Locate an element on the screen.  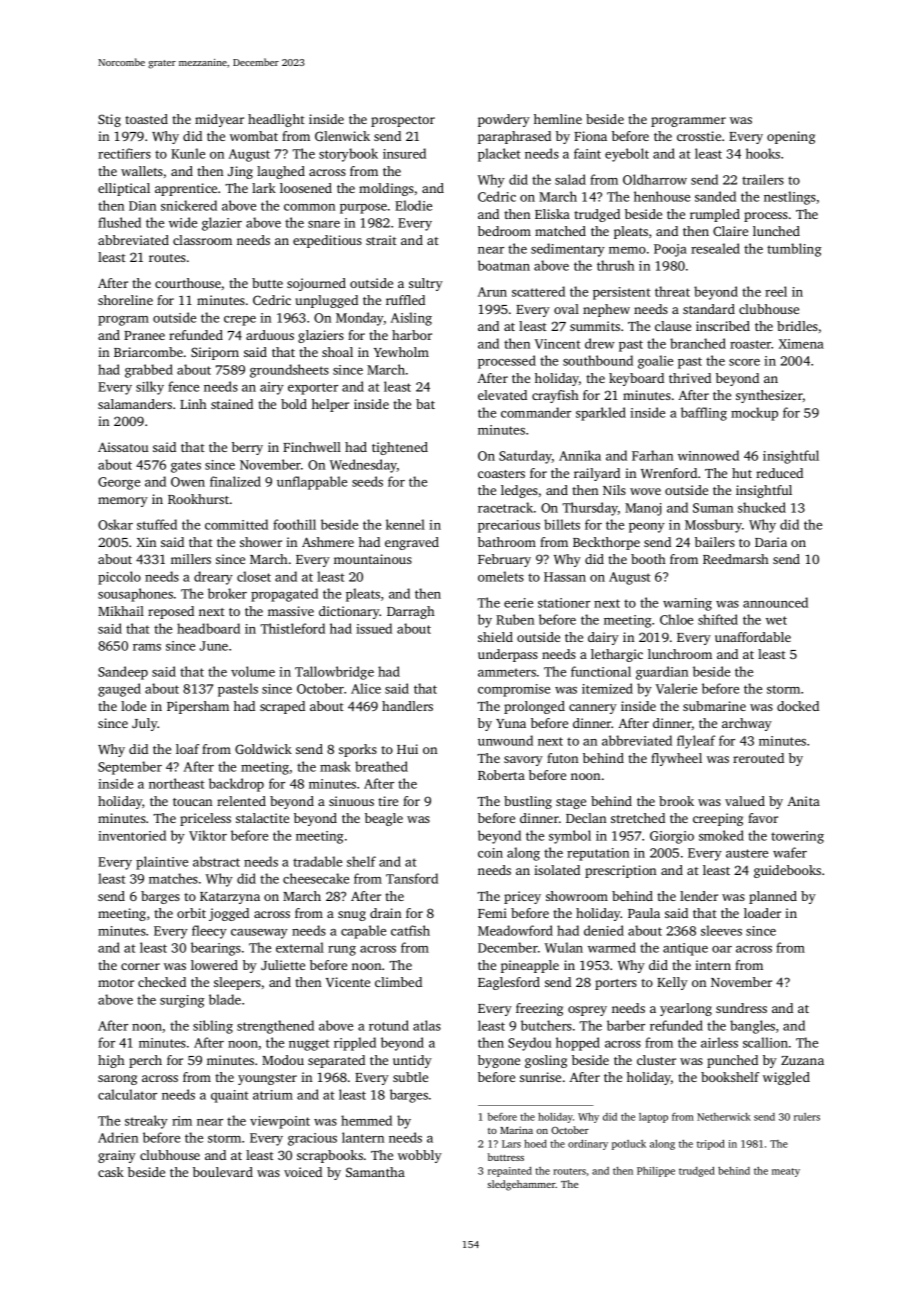
shield is located at coordinates (495, 637).
